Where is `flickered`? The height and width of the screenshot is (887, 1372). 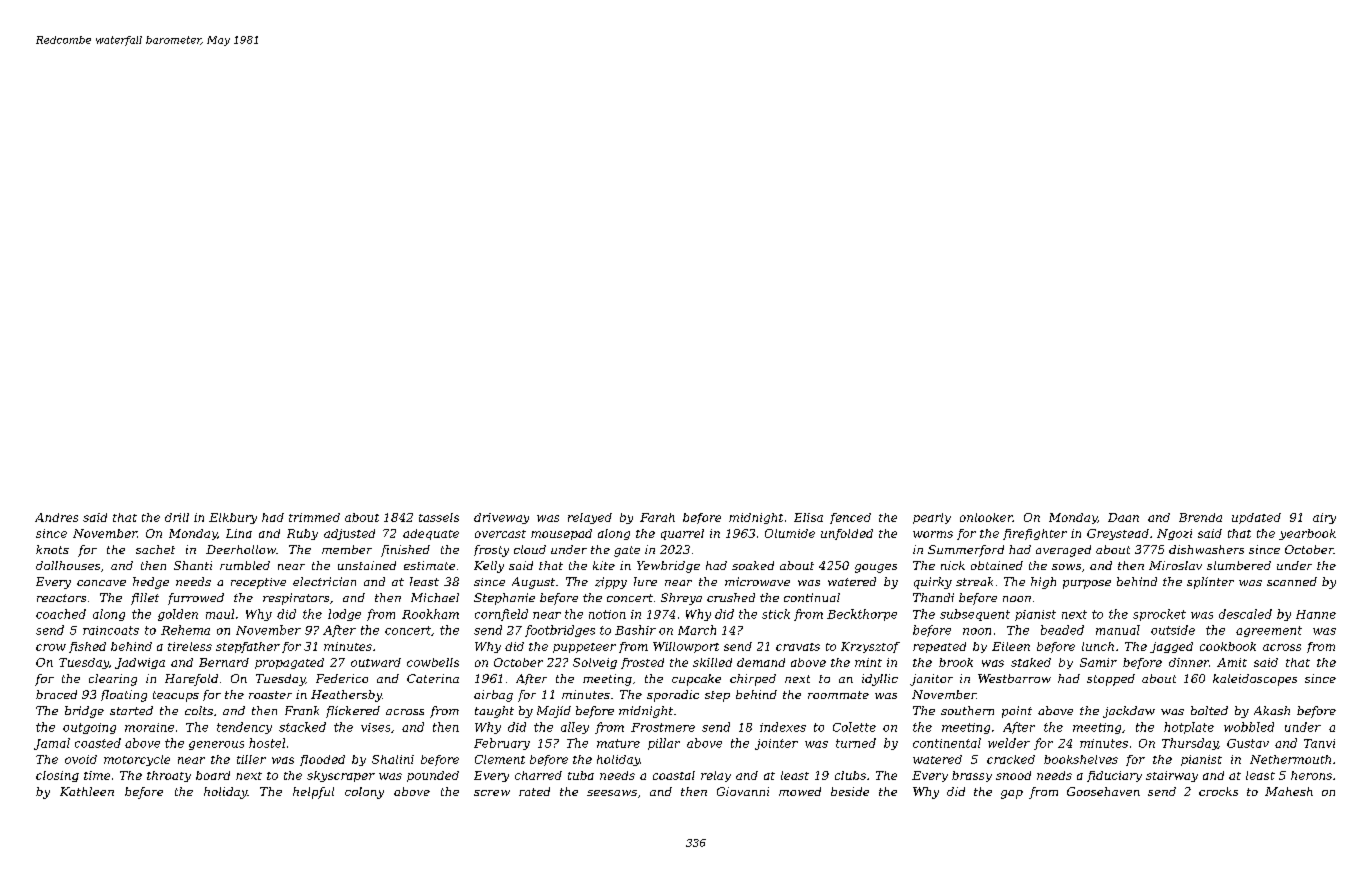
flickered is located at coordinates (353, 712).
